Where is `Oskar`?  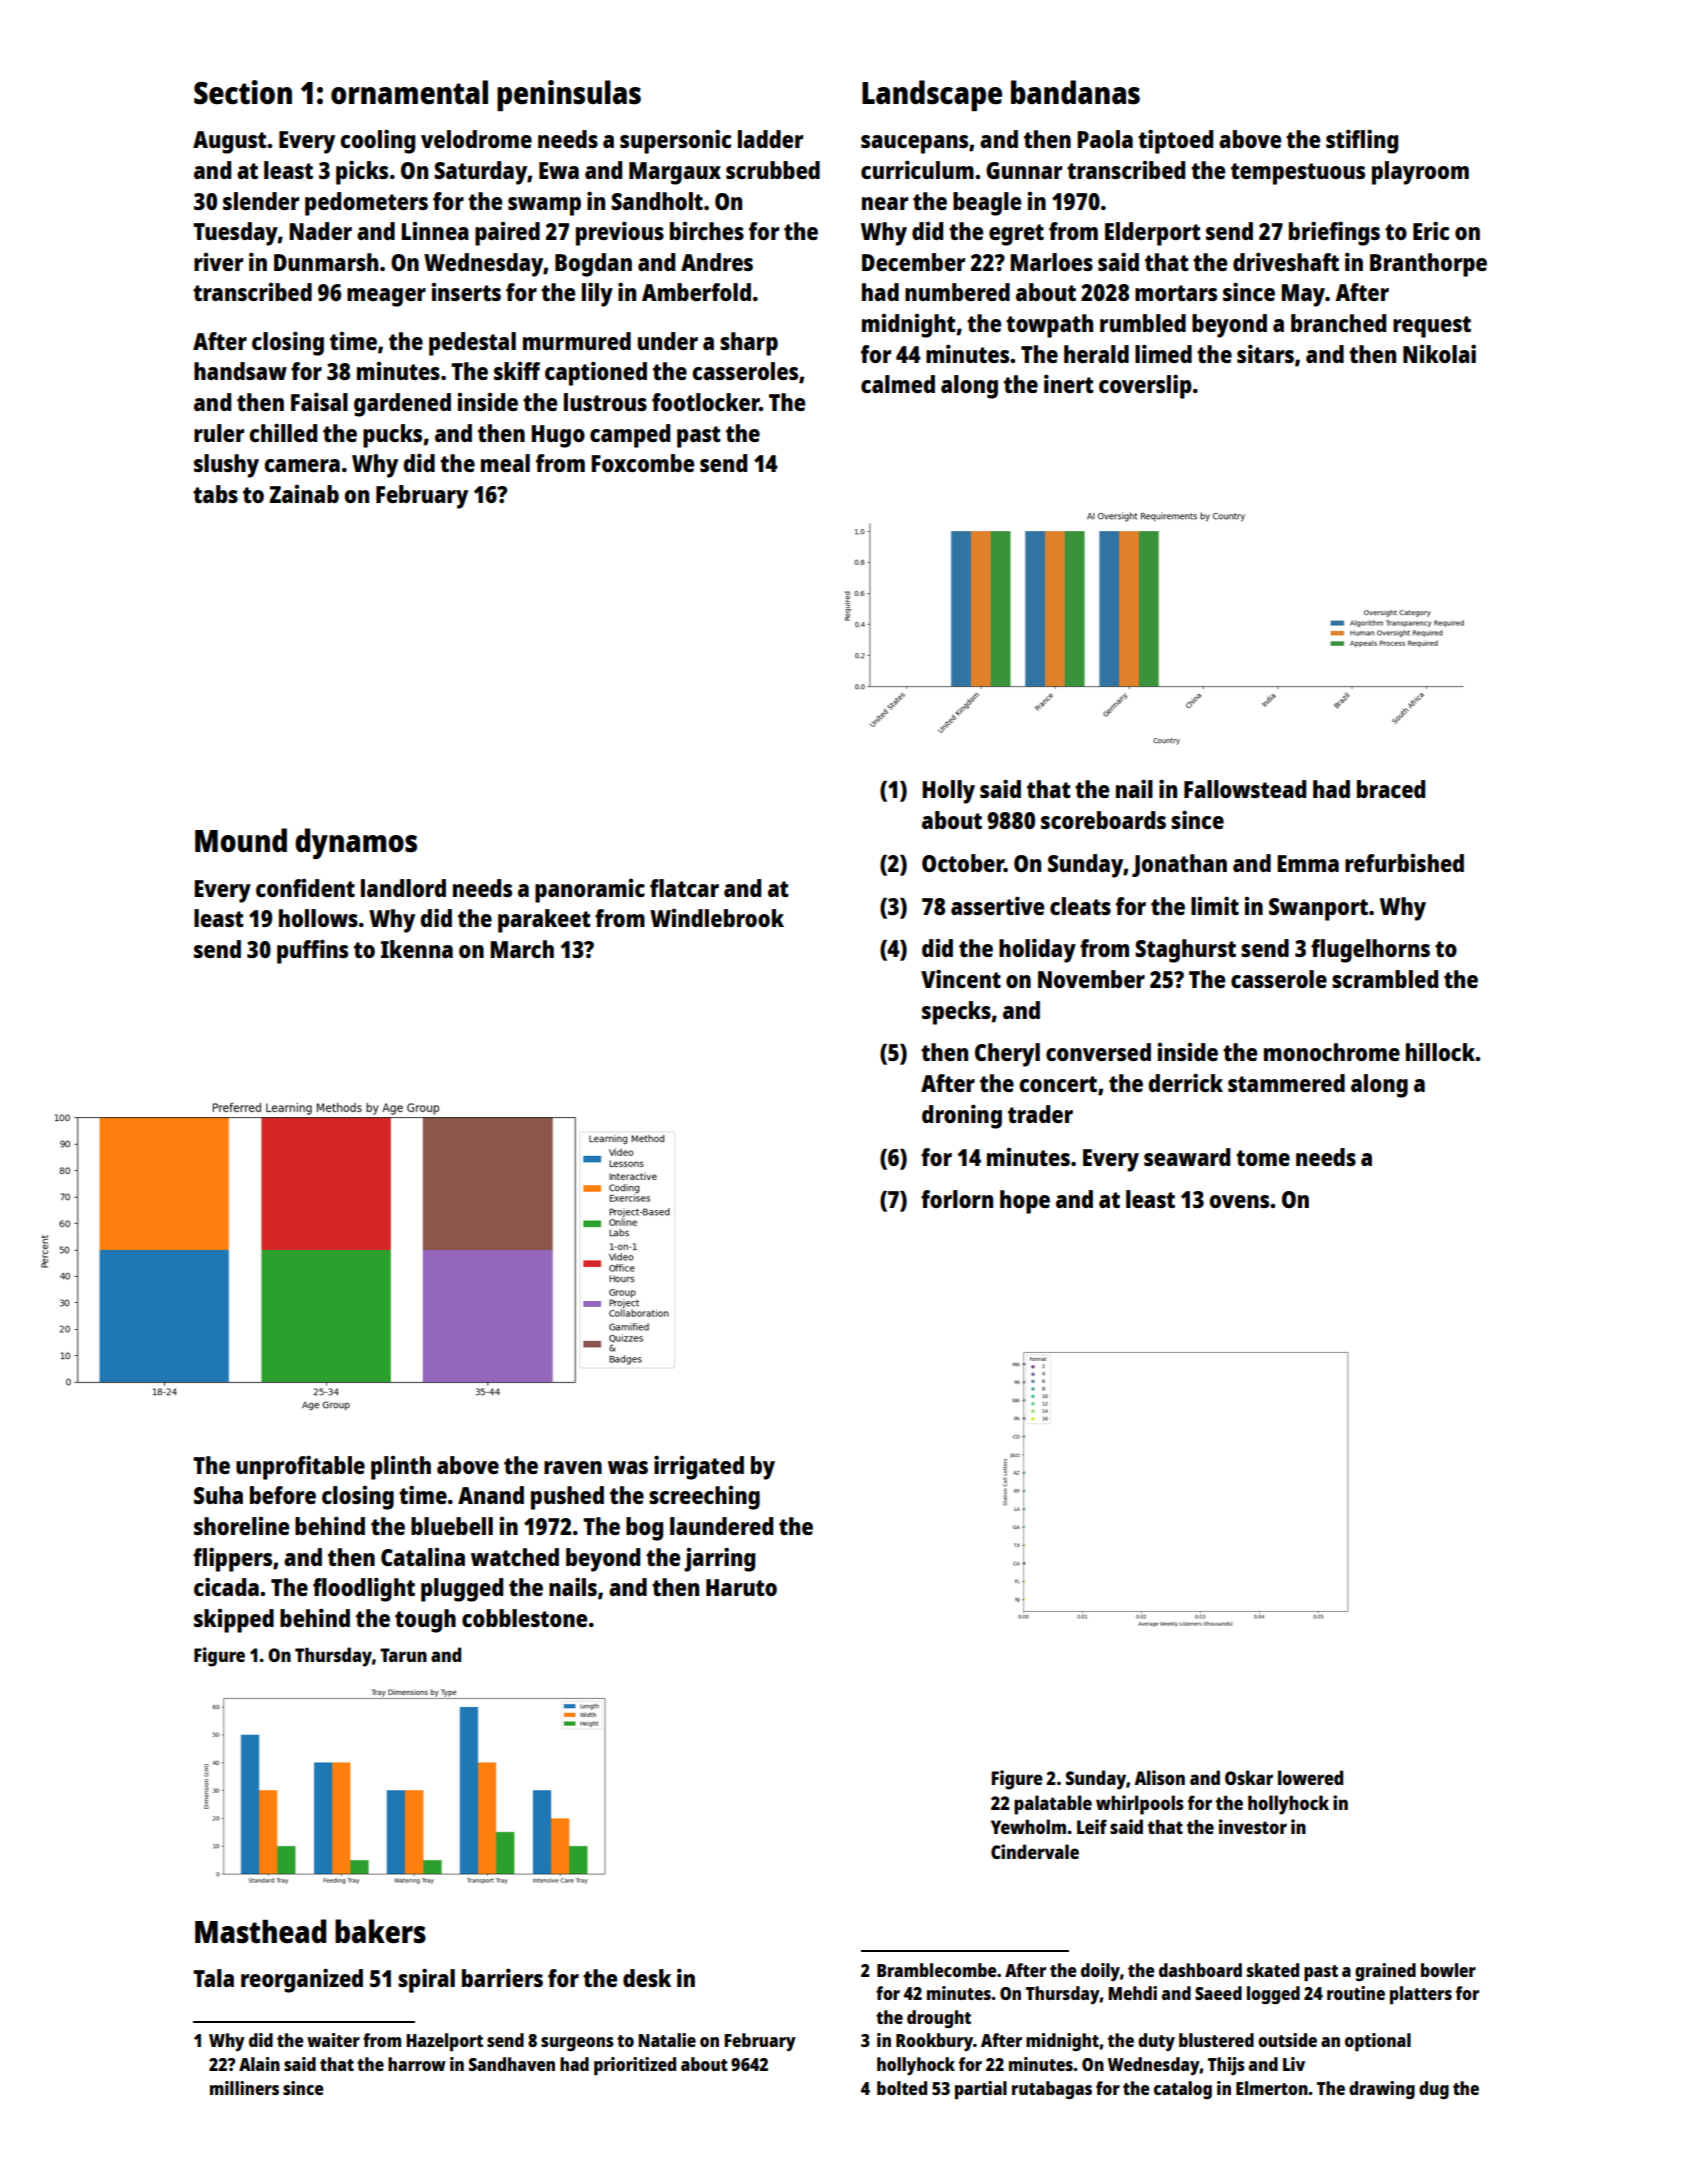
Oskar is located at coordinates (1249, 1777).
